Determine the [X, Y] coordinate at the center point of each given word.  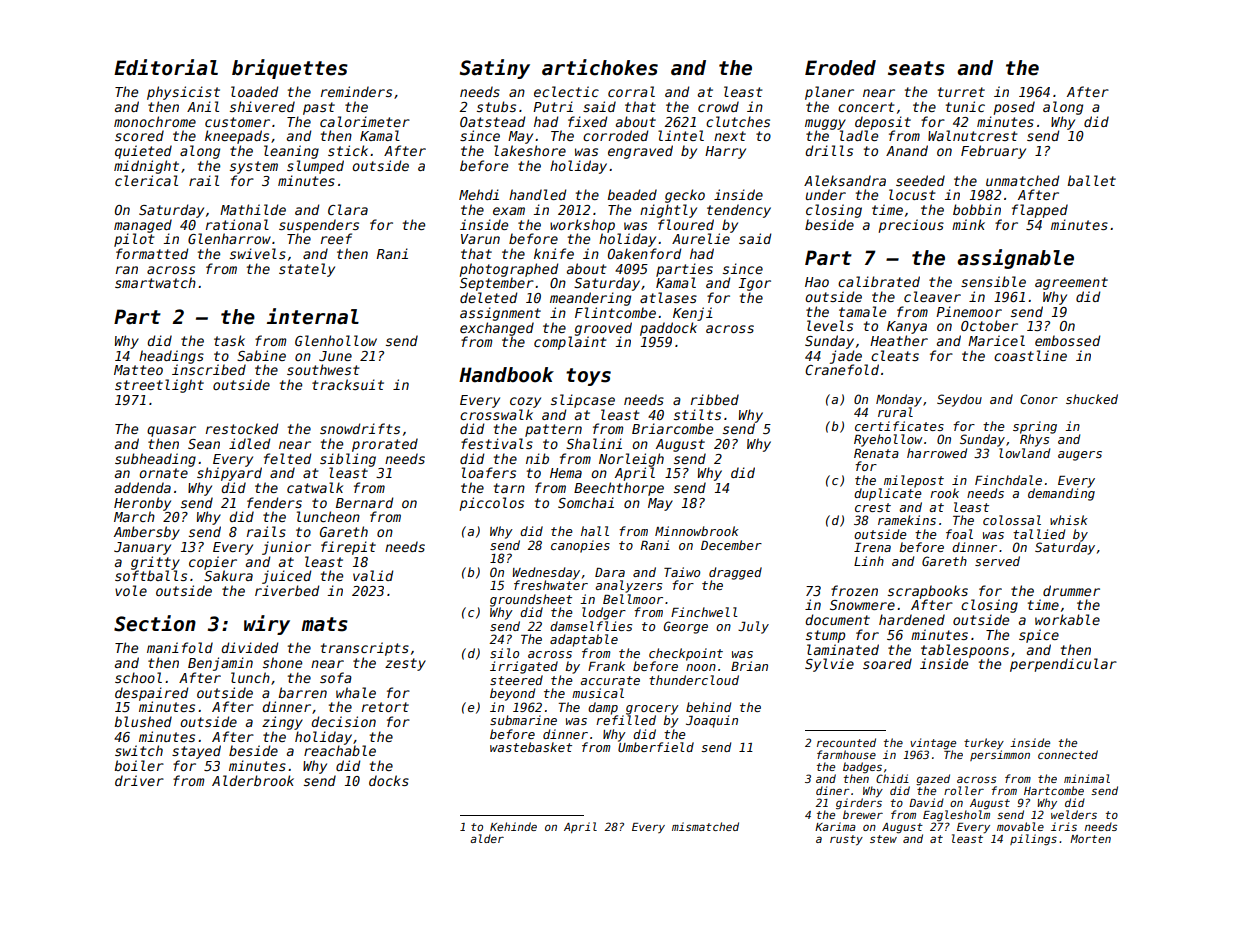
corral [631, 91]
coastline [1030, 355]
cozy [525, 402]
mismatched [705, 826]
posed [1014, 108]
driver [139, 780]
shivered [262, 106]
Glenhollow [336, 340]
